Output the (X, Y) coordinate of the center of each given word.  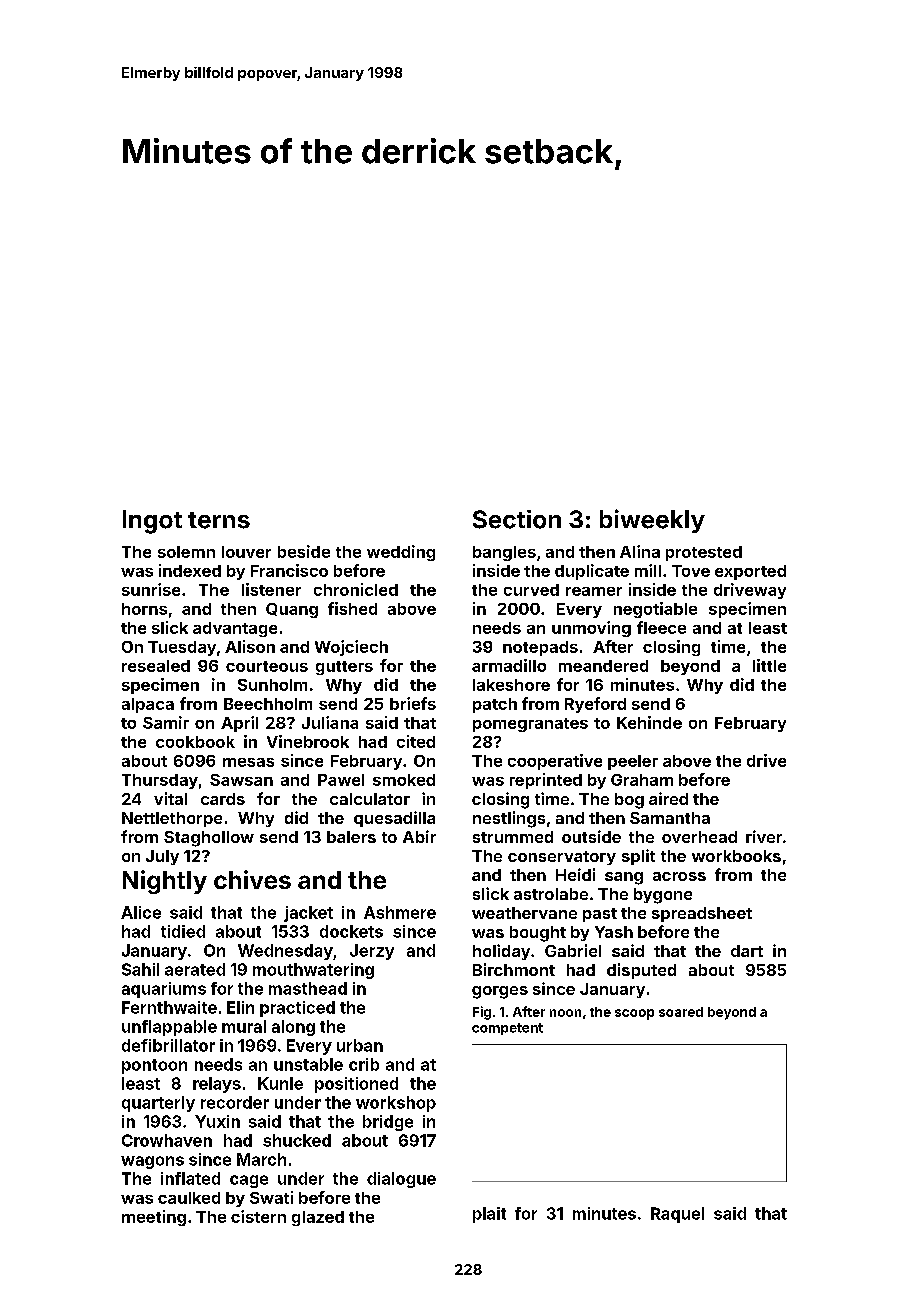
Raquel (677, 1215)
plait (489, 1215)
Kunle (280, 1083)
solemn (186, 552)
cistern (258, 1216)
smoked (404, 780)
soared (681, 1012)
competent (507, 1029)
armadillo (509, 665)
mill (648, 570)
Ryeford (595, 705)
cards (223, 799)
